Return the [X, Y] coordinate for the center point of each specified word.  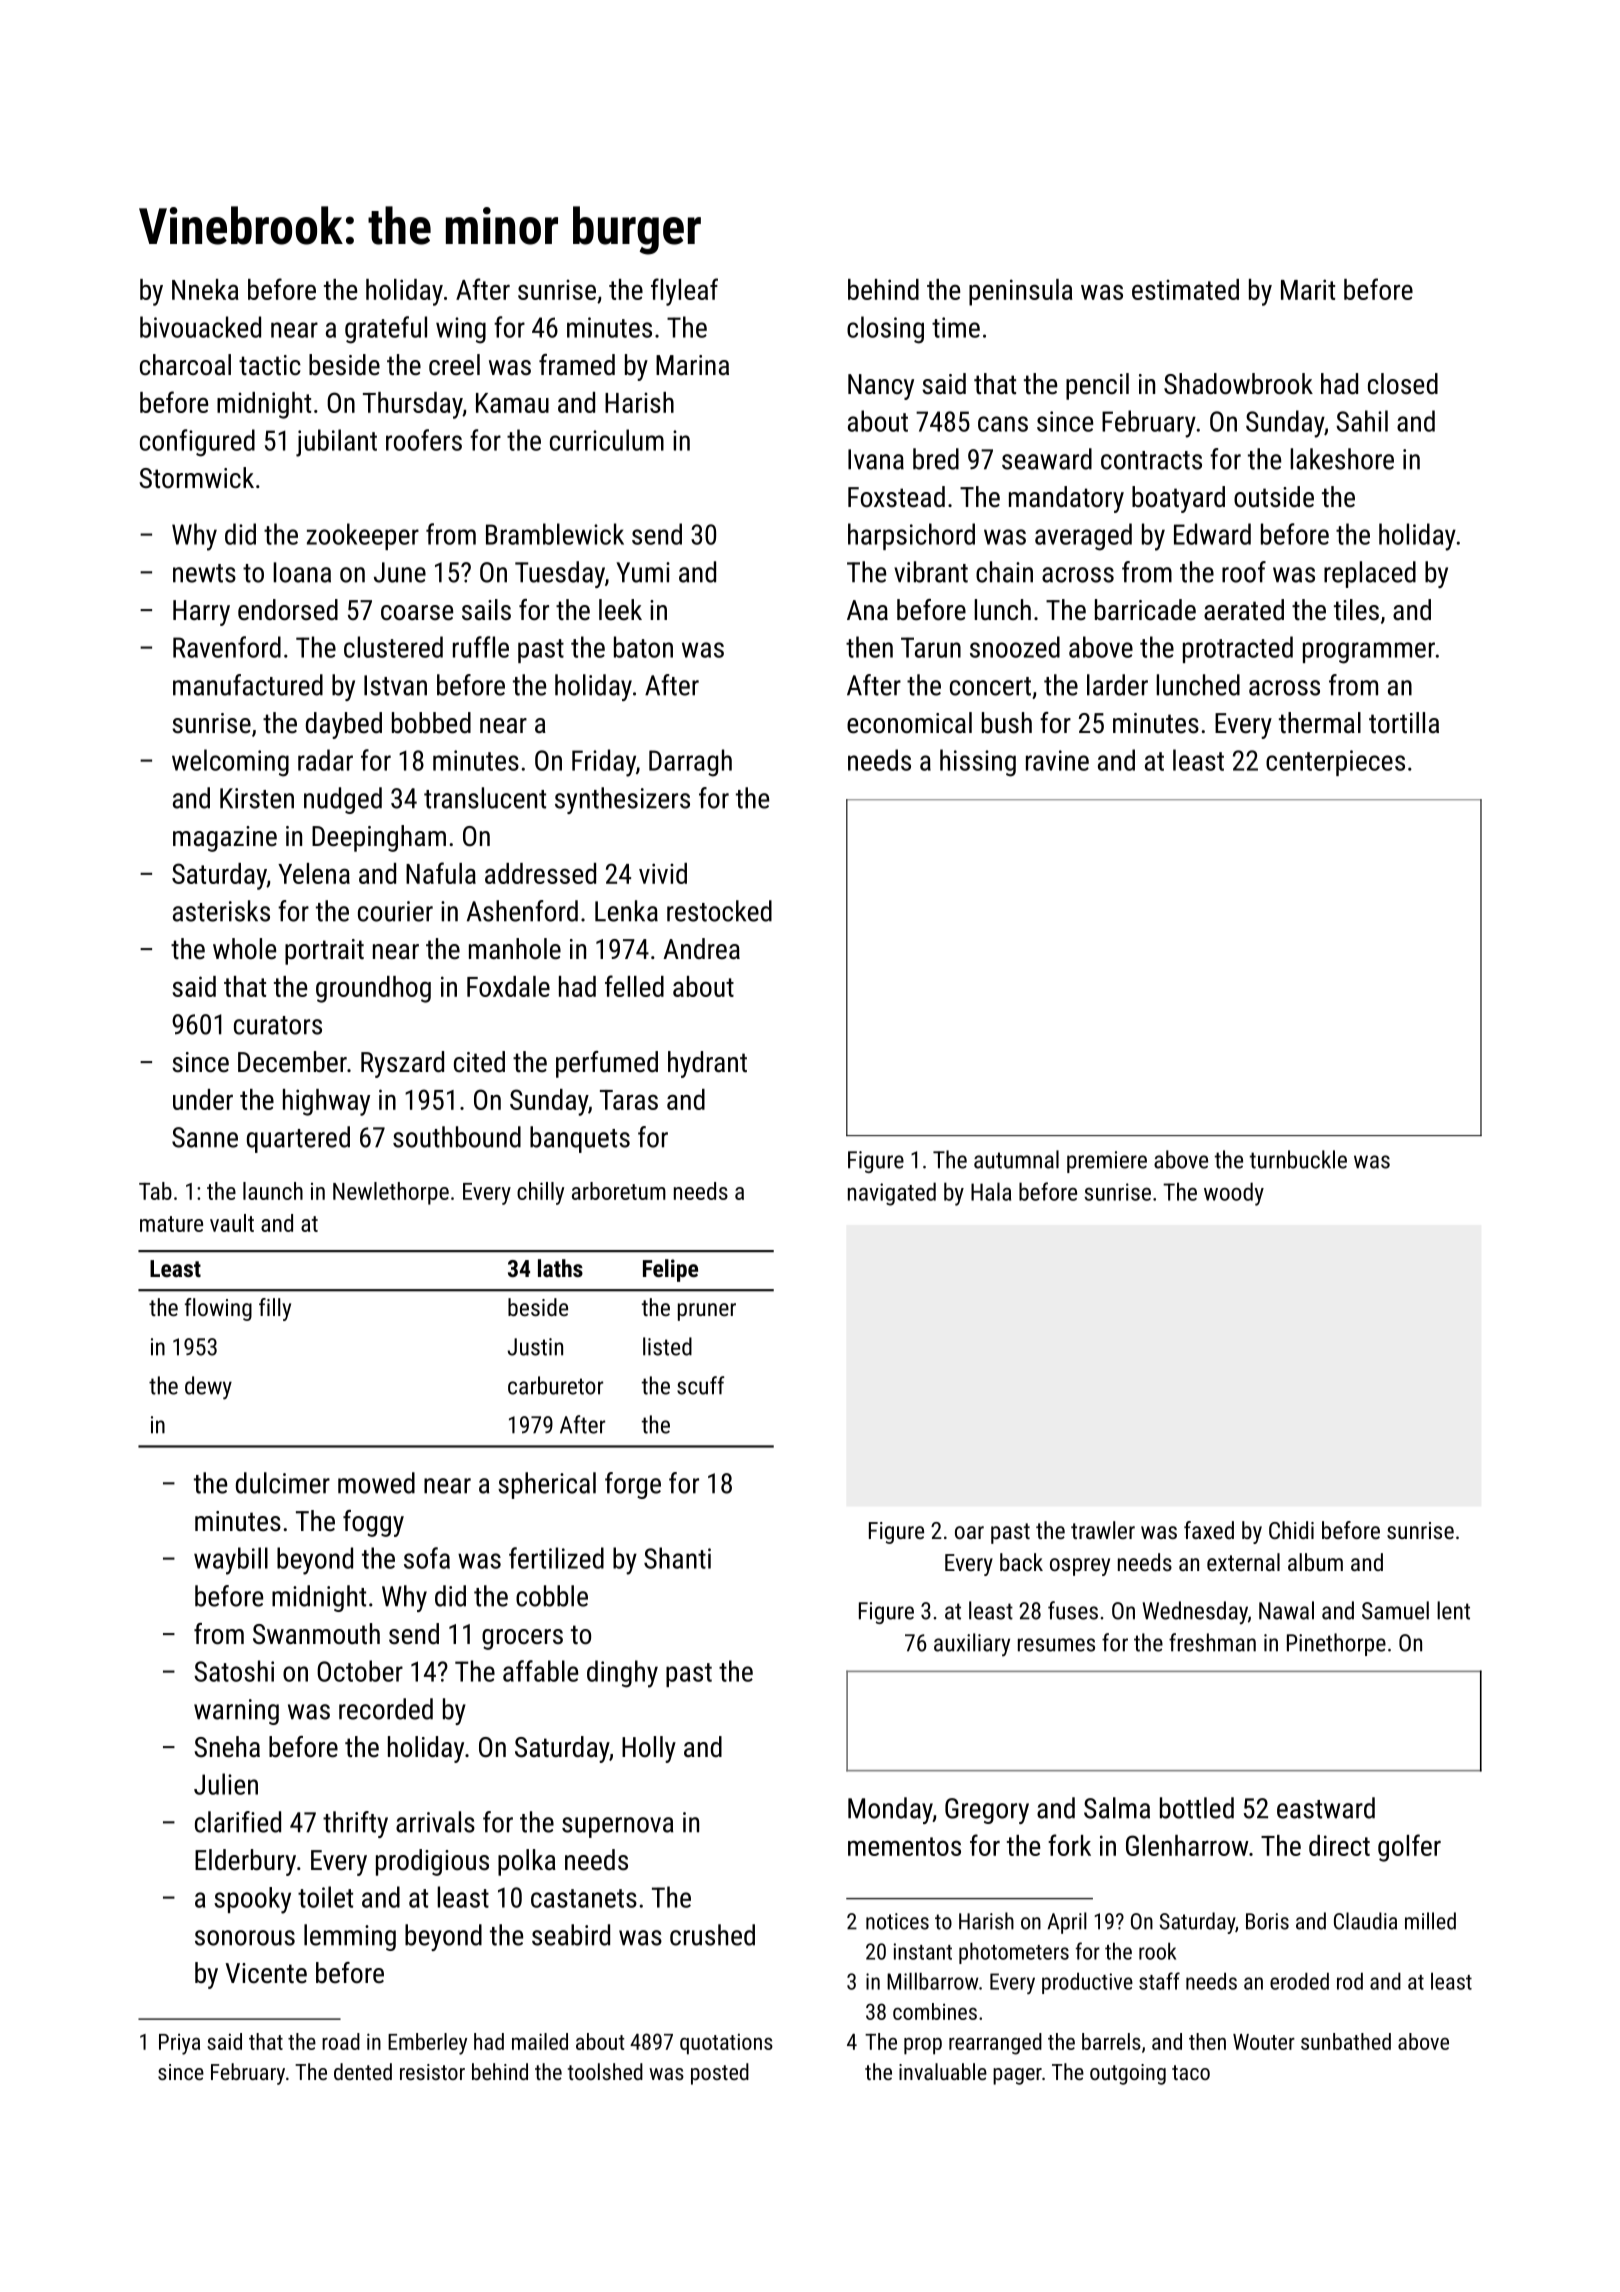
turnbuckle [1298, 1159]
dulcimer [283, 1483]
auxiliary [972, 1645]
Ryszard [402, 1064]
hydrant [707, 1064]
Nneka [205, 289]
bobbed [431, 723]
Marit [1308, 289]
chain [1004, 572]
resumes [1056, 1645]
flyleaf [684, 292]
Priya [179, 2044]
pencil [1097, 386]
